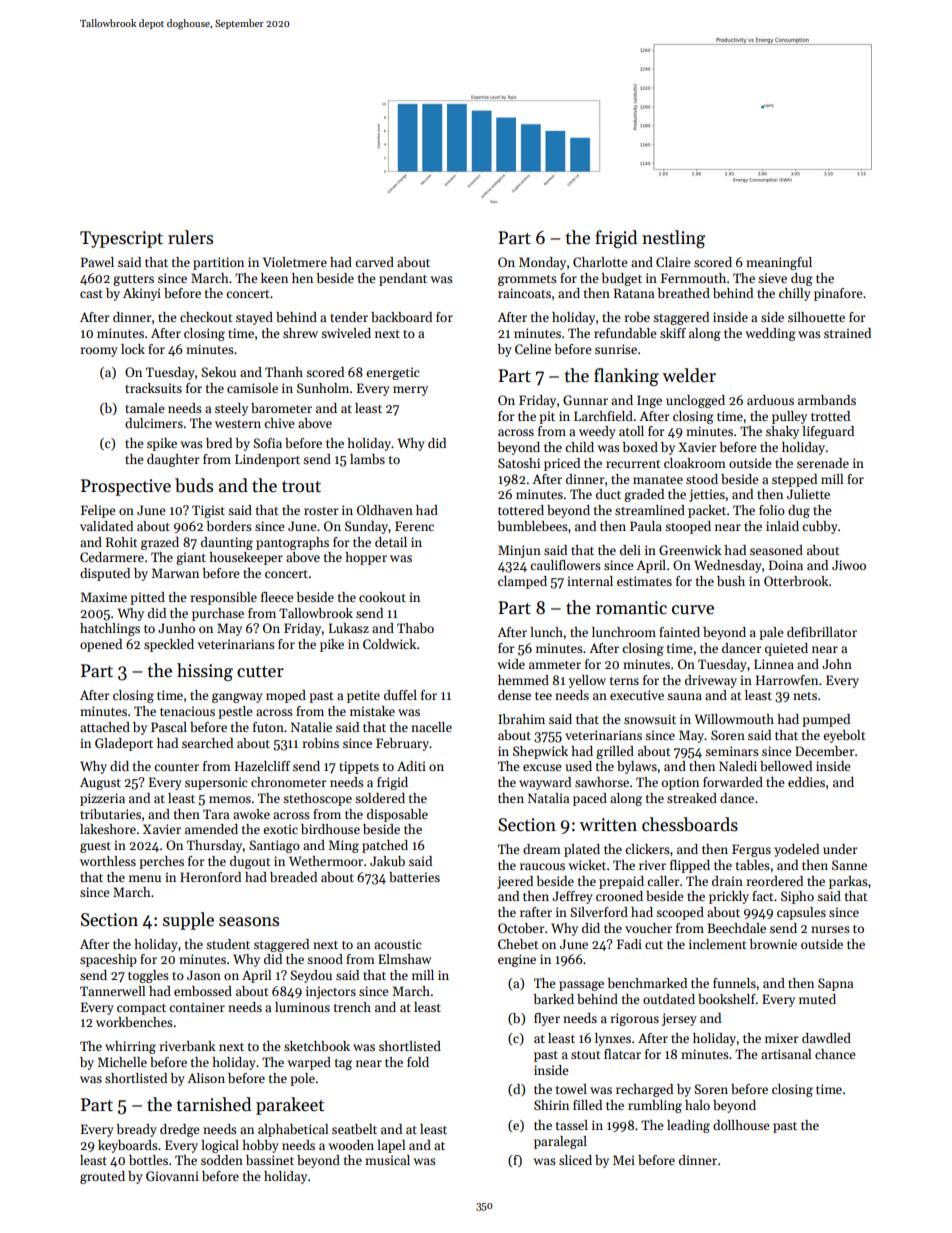 The height and width of the screenshot is (1233, 952). Describe the element at coordinates (741, 1125) in the screenshot. I see `dollhouse` at that location.
